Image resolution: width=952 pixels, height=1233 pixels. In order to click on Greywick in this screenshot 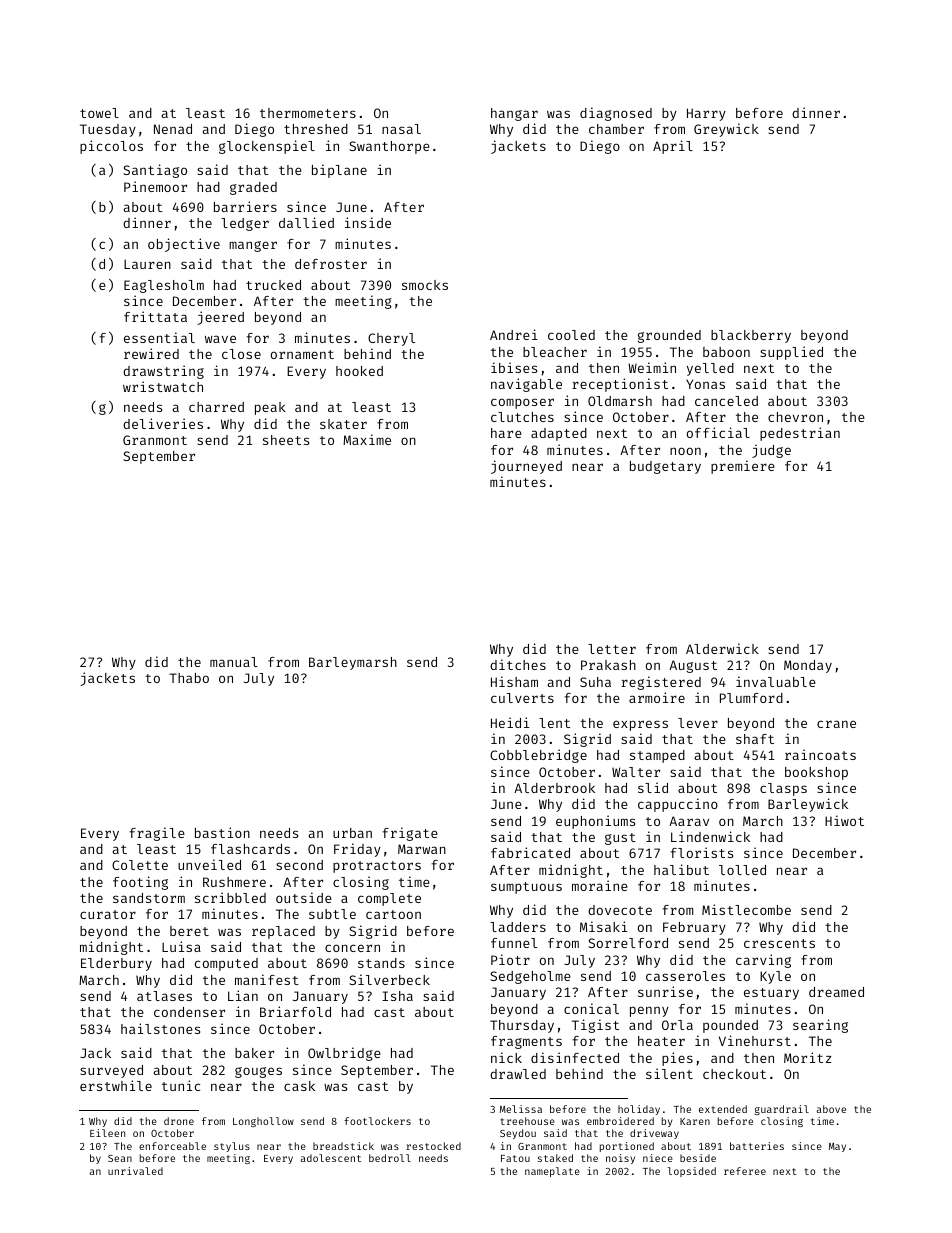, I will do `click(726, 130)`.
